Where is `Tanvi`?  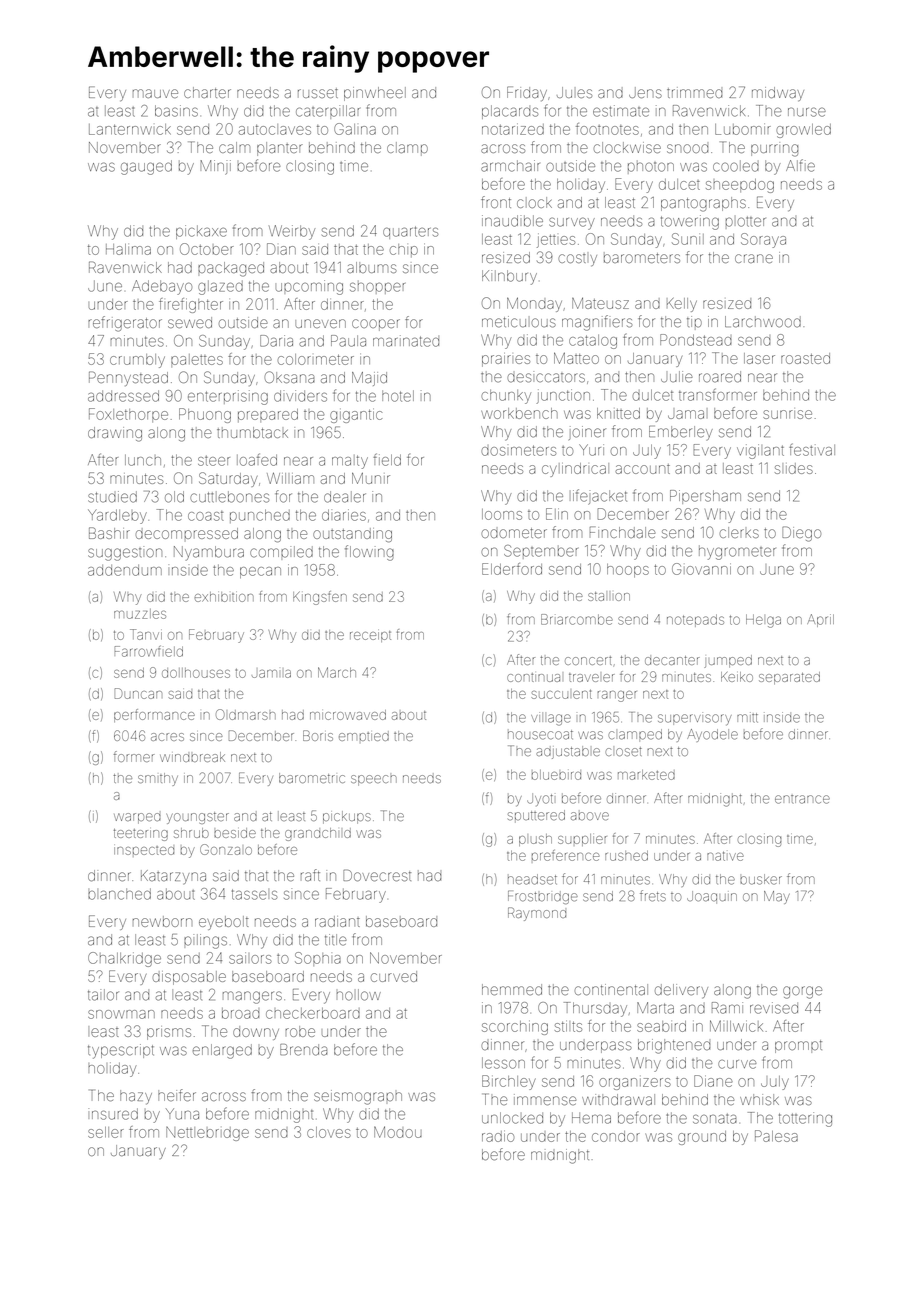 Tanvi is located at coordinates (146, 634).
